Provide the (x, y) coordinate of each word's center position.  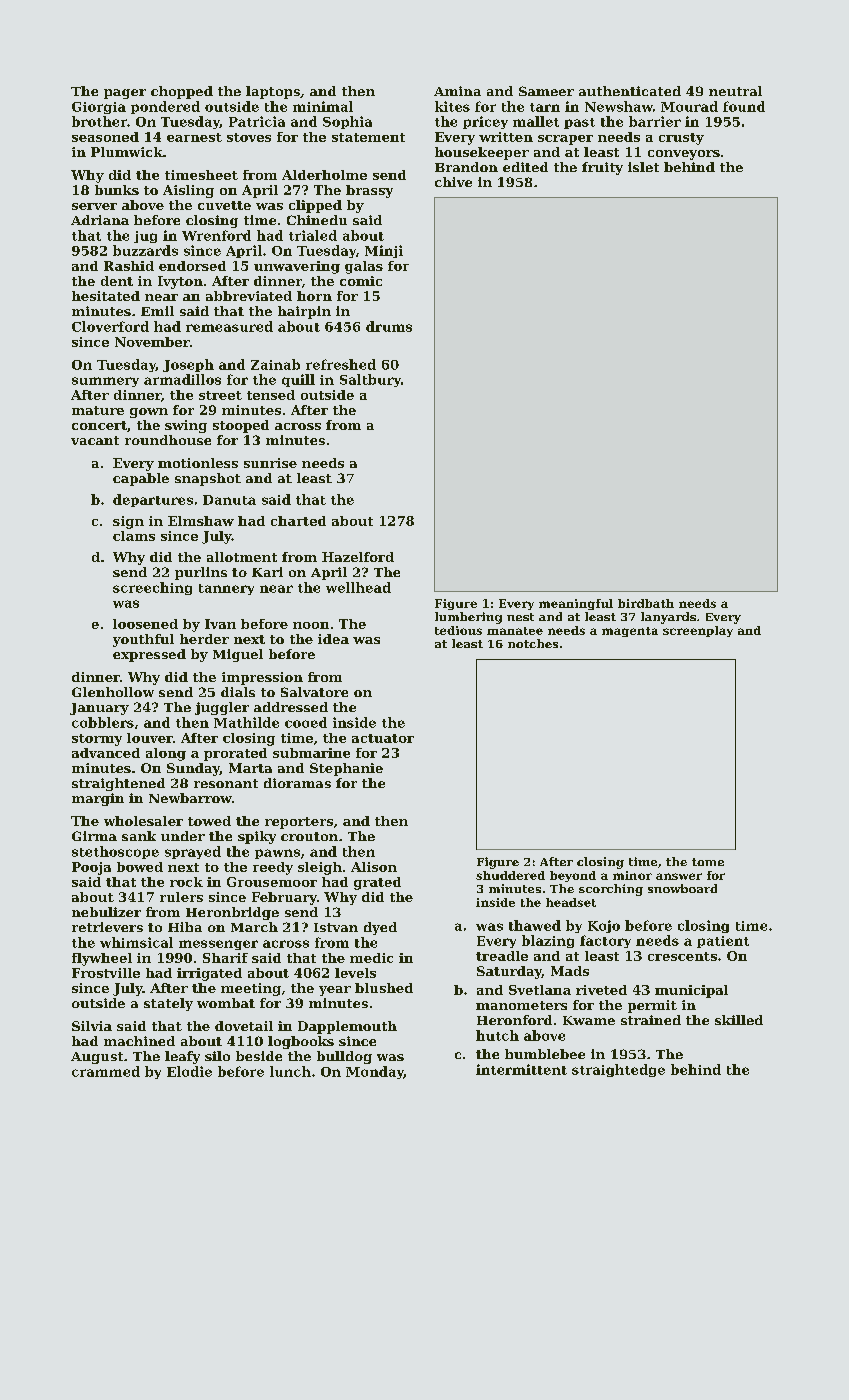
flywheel (102, 959)
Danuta (229, 500)
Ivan (220, 624)
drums (389, 326)
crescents (682, 956)
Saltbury (370, 380)
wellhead (358, 587)
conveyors (684, 155)
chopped (182, 92)
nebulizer (106, 912)
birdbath (646, 603)
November (152, 342)
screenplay (698, 631)
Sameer (546, 91)
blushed (384, 988)
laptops (273, 92)
